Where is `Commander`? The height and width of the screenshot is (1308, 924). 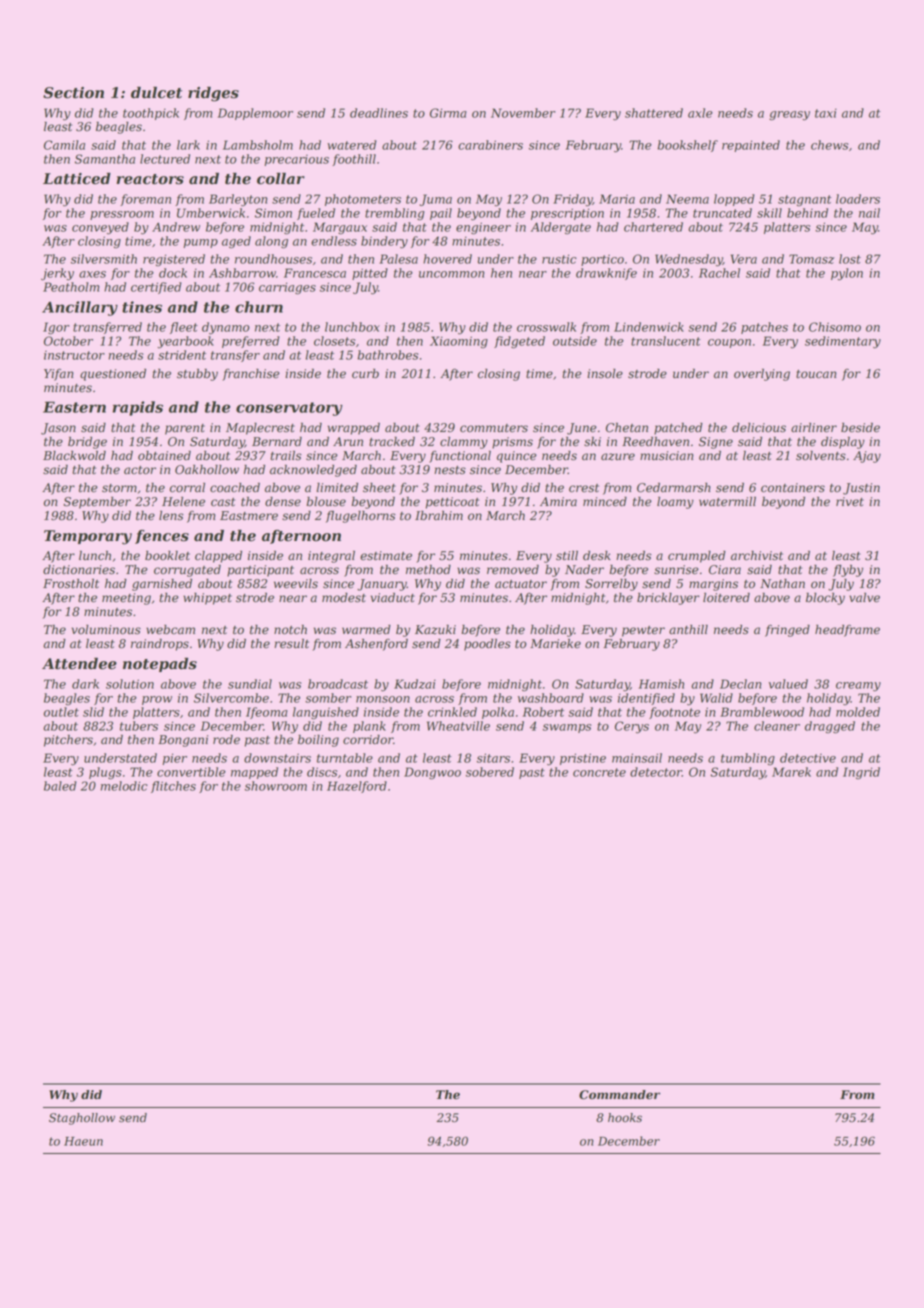
Commander is located at coordinates (619, 1095).
